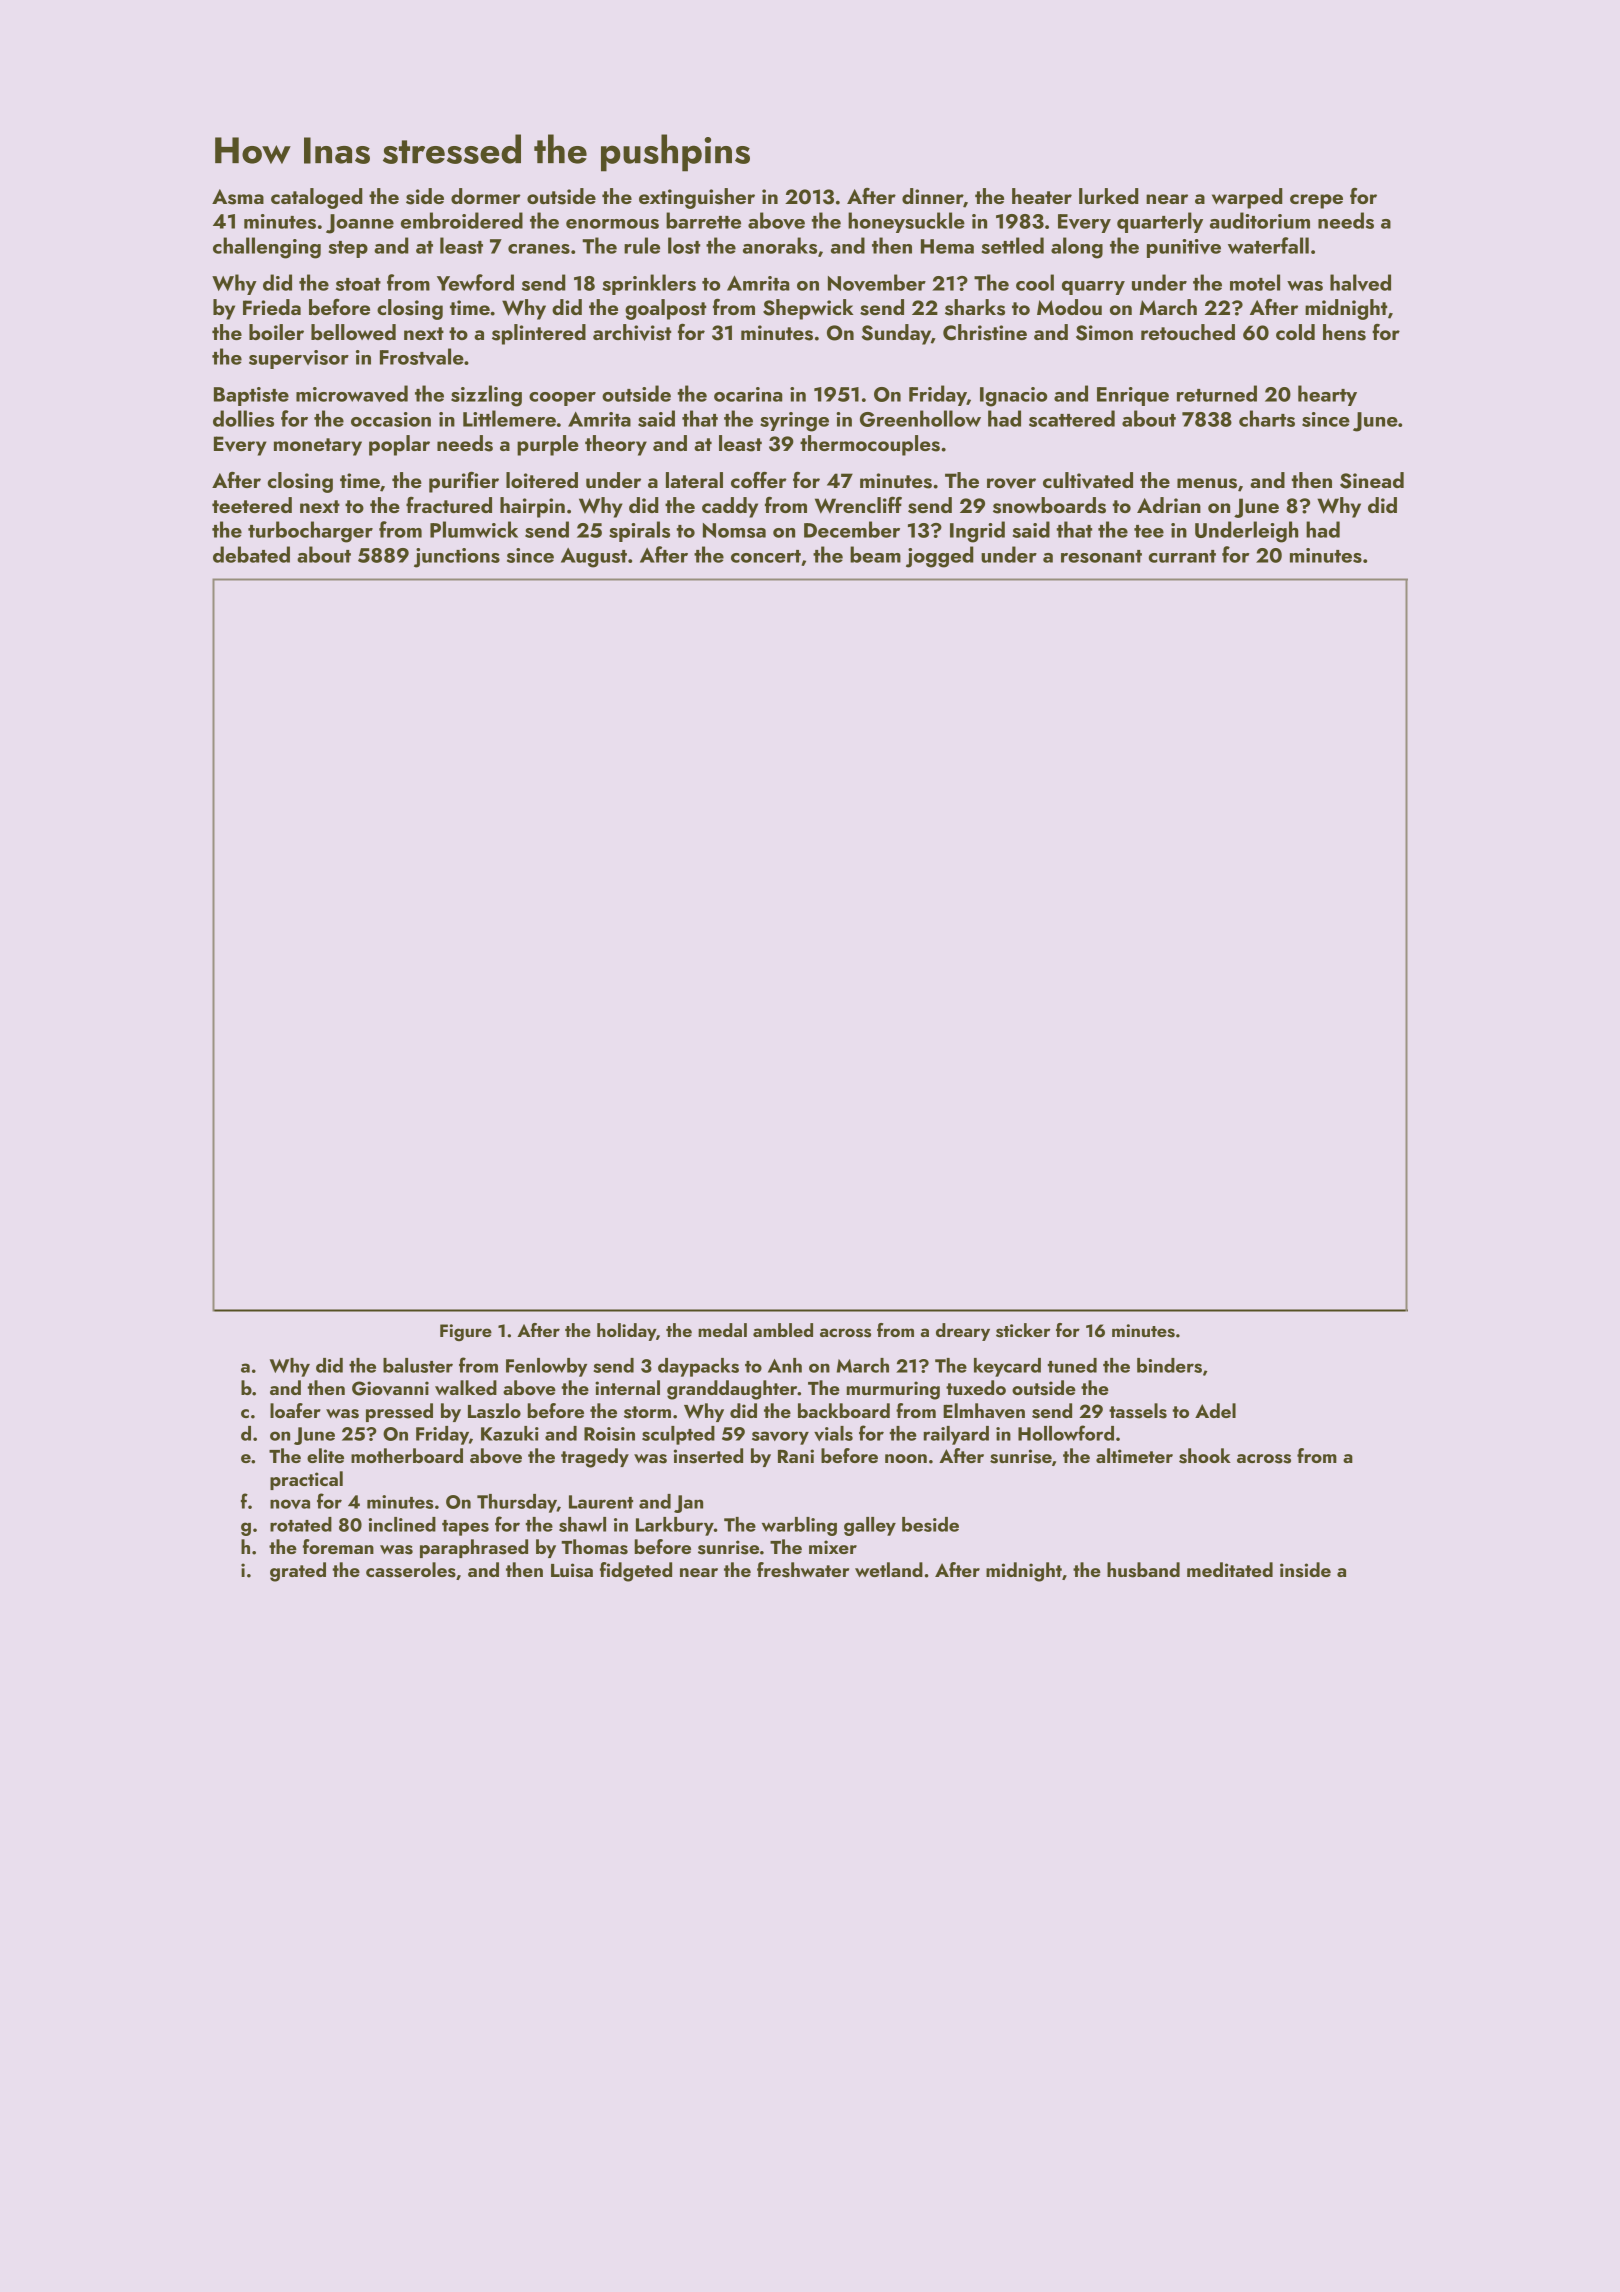 This screenshot has height=2292, width=1620. What do you see at coordinates (466, 1332) in the screenshot?
I see `Figure` at bounding box center [466, 1332].
